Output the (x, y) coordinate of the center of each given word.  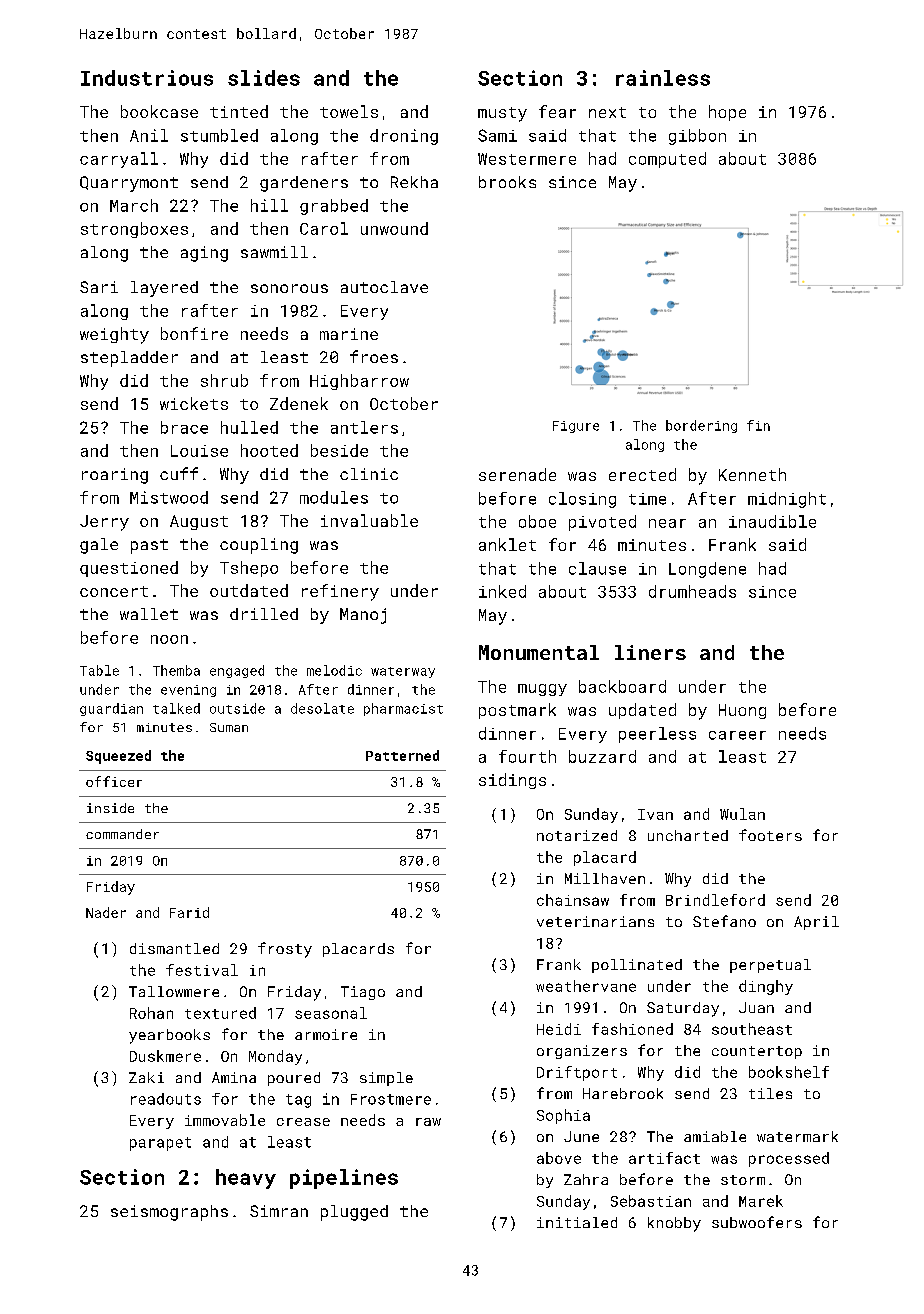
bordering (701, 426)
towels (349, 111)
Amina (234, 1077)
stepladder (129, 359)
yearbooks (169, 1036)
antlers (364, 427)
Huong (742, 711)
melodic (334, 670)
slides (264, 78)
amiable (715, 1136)
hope (727, 113)
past (149, 546)
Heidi (559, 1029)
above (559, 1158)
